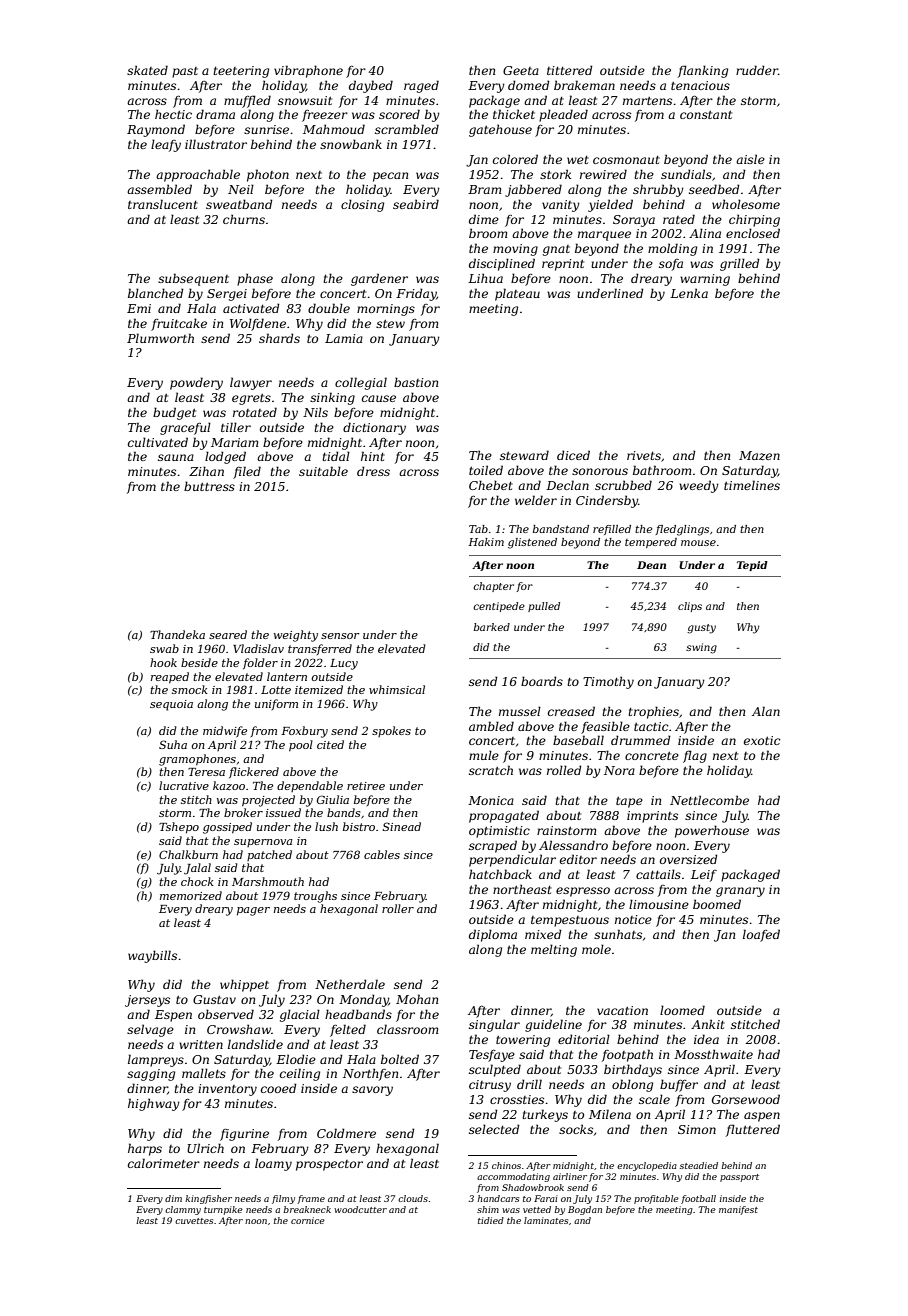 Image resolution: width=908 pixels, height=1316 pixels. What do you see at coordinates (647, 1166) in the image?
I see `encyclopedia` at bounding box center [647, 1166].
